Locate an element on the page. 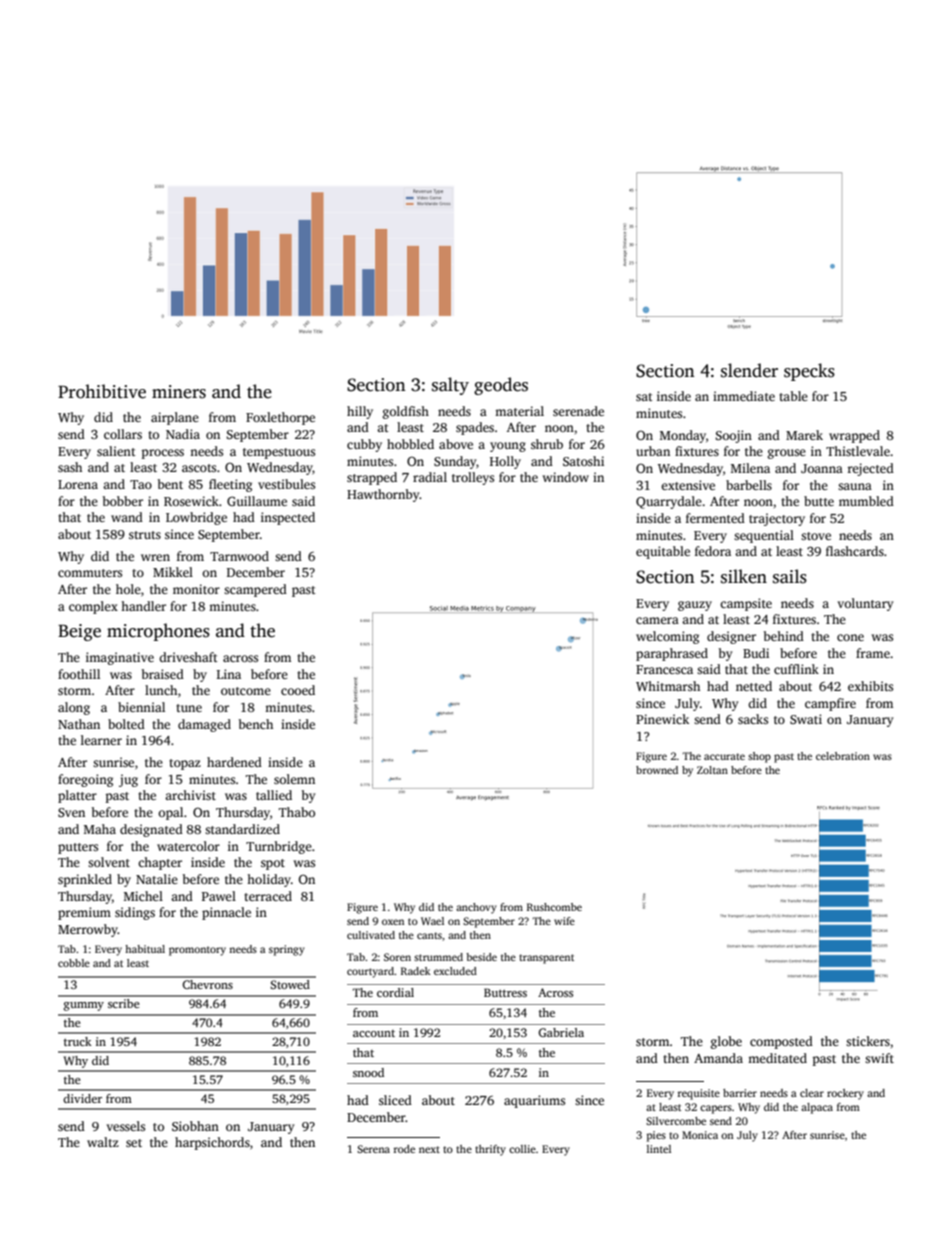  hobbled is located at coordinates (410, 444).
